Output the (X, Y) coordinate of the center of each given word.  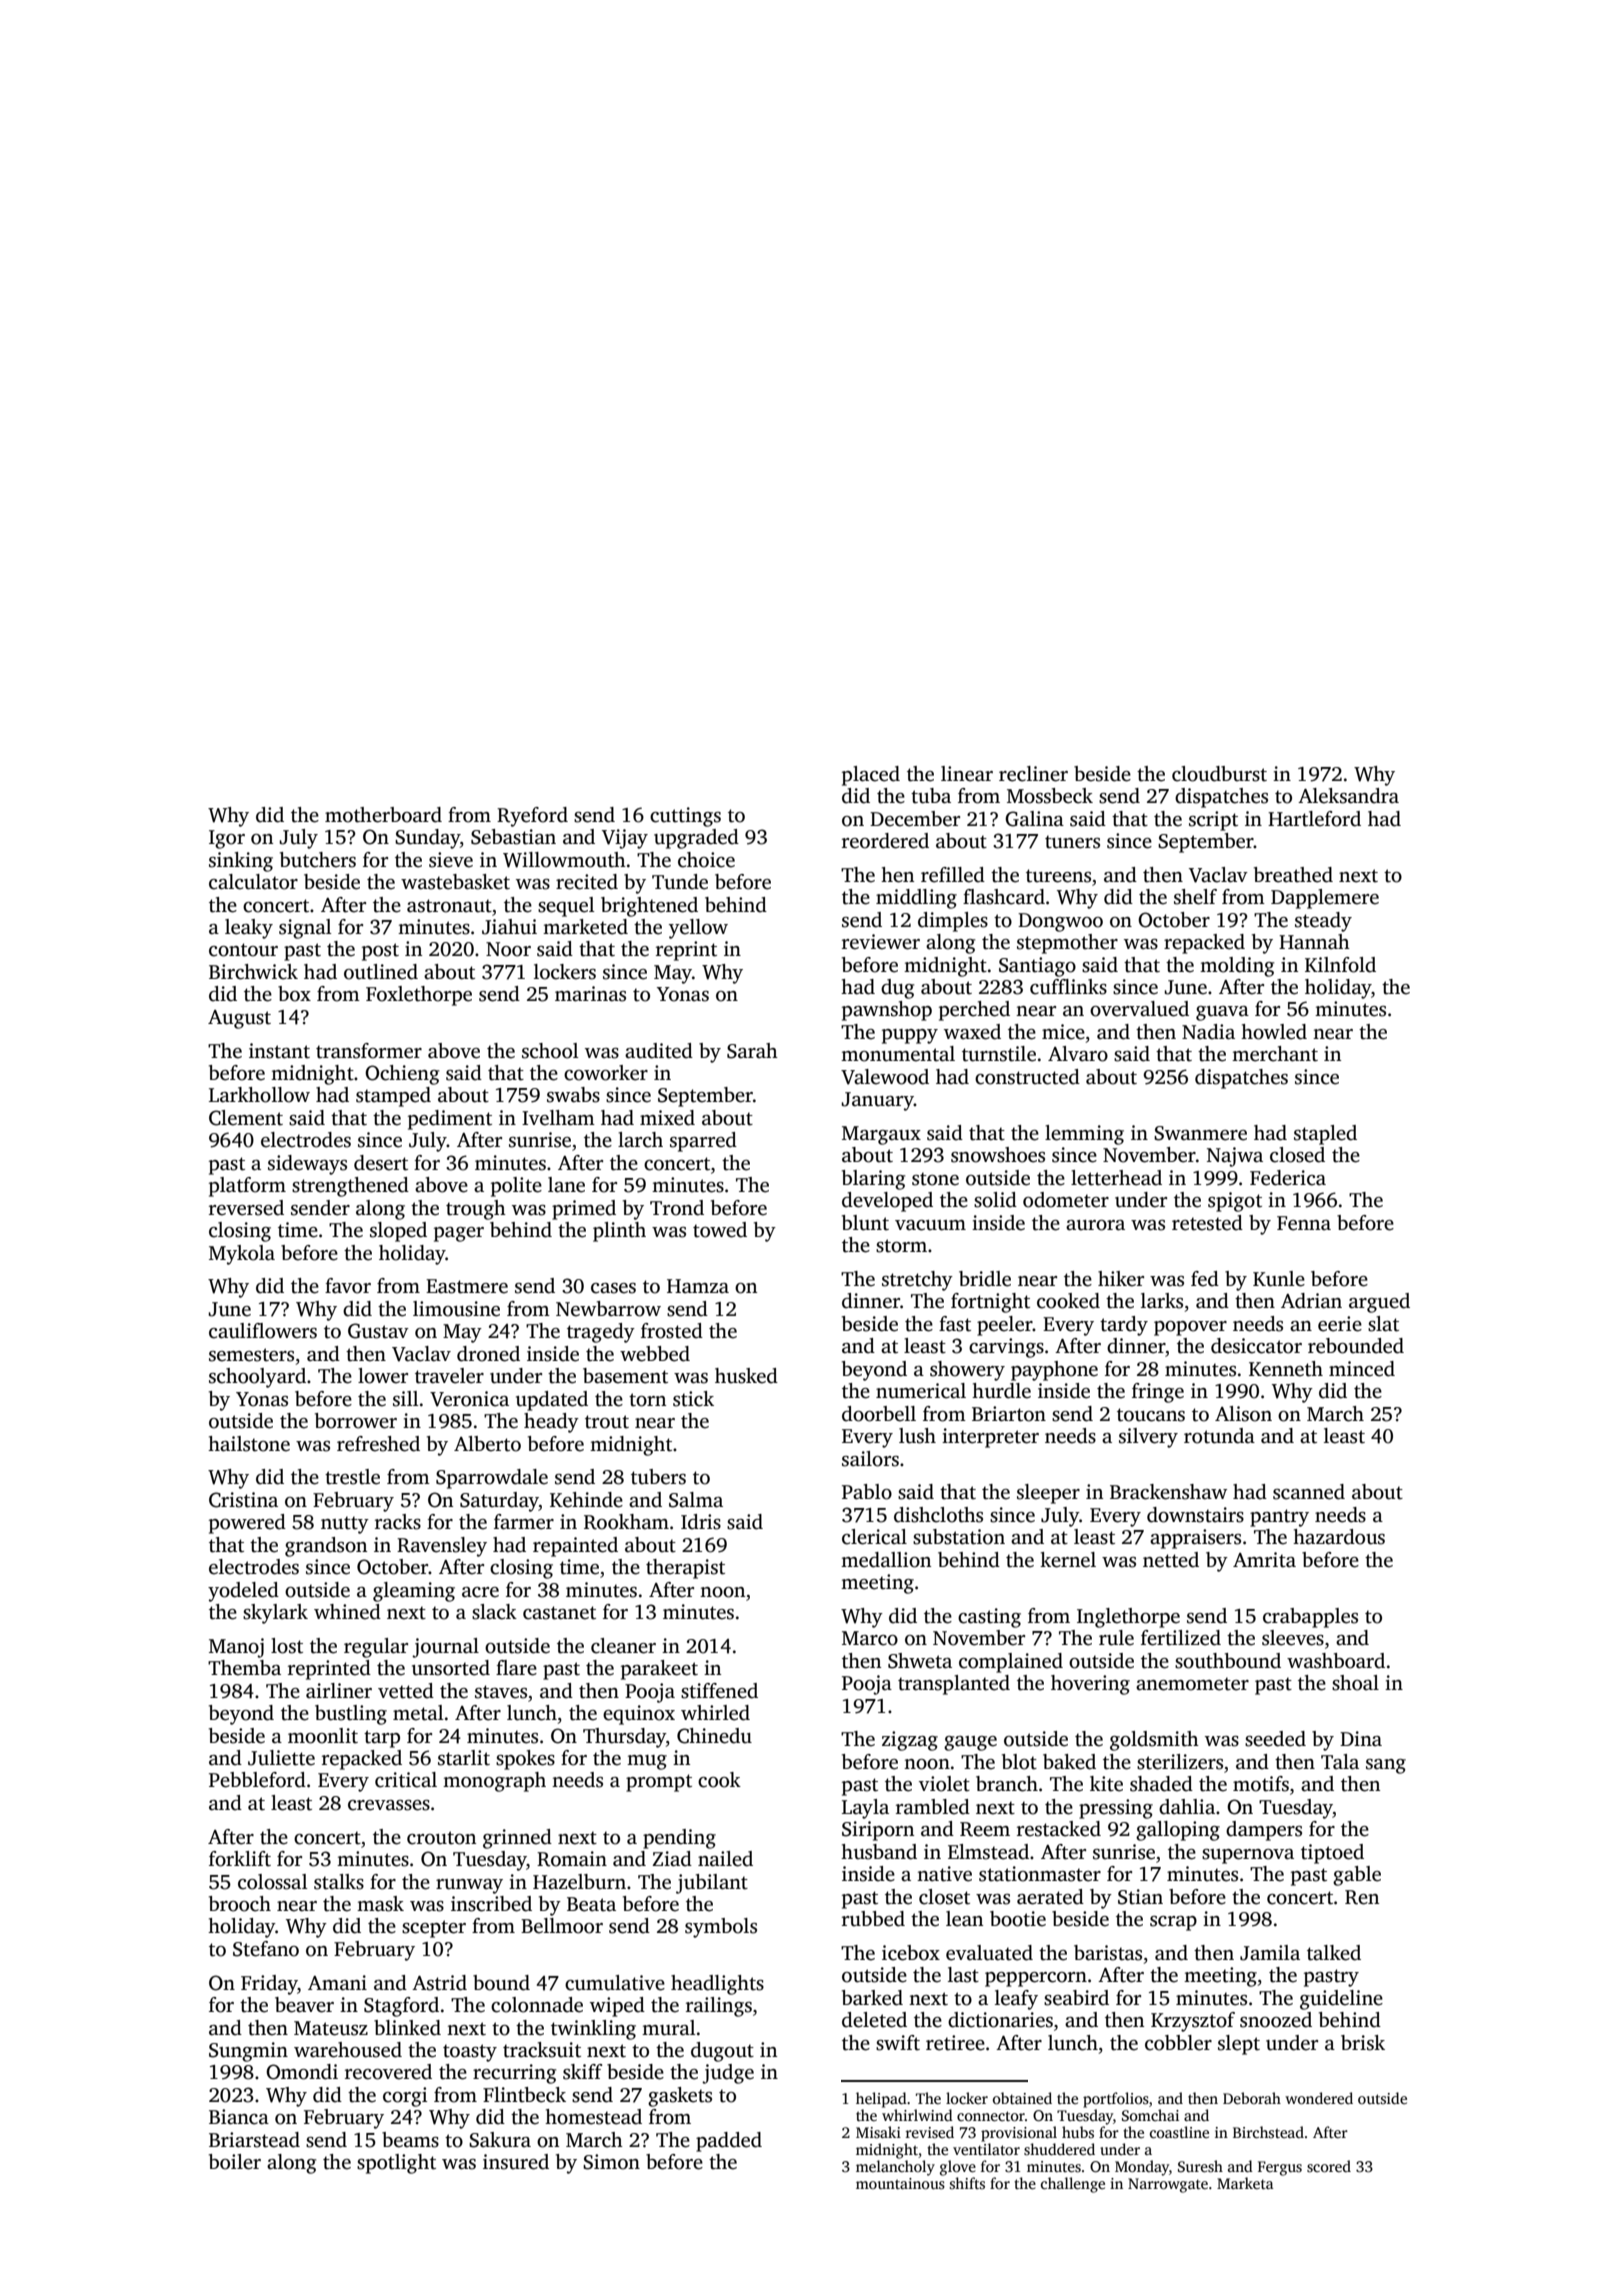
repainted (575, 1547)
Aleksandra (1348, 796)
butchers (318, 860)
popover (1190, 1328)
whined (347, 1612)
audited (659, 1051)
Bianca (239, 2117)
